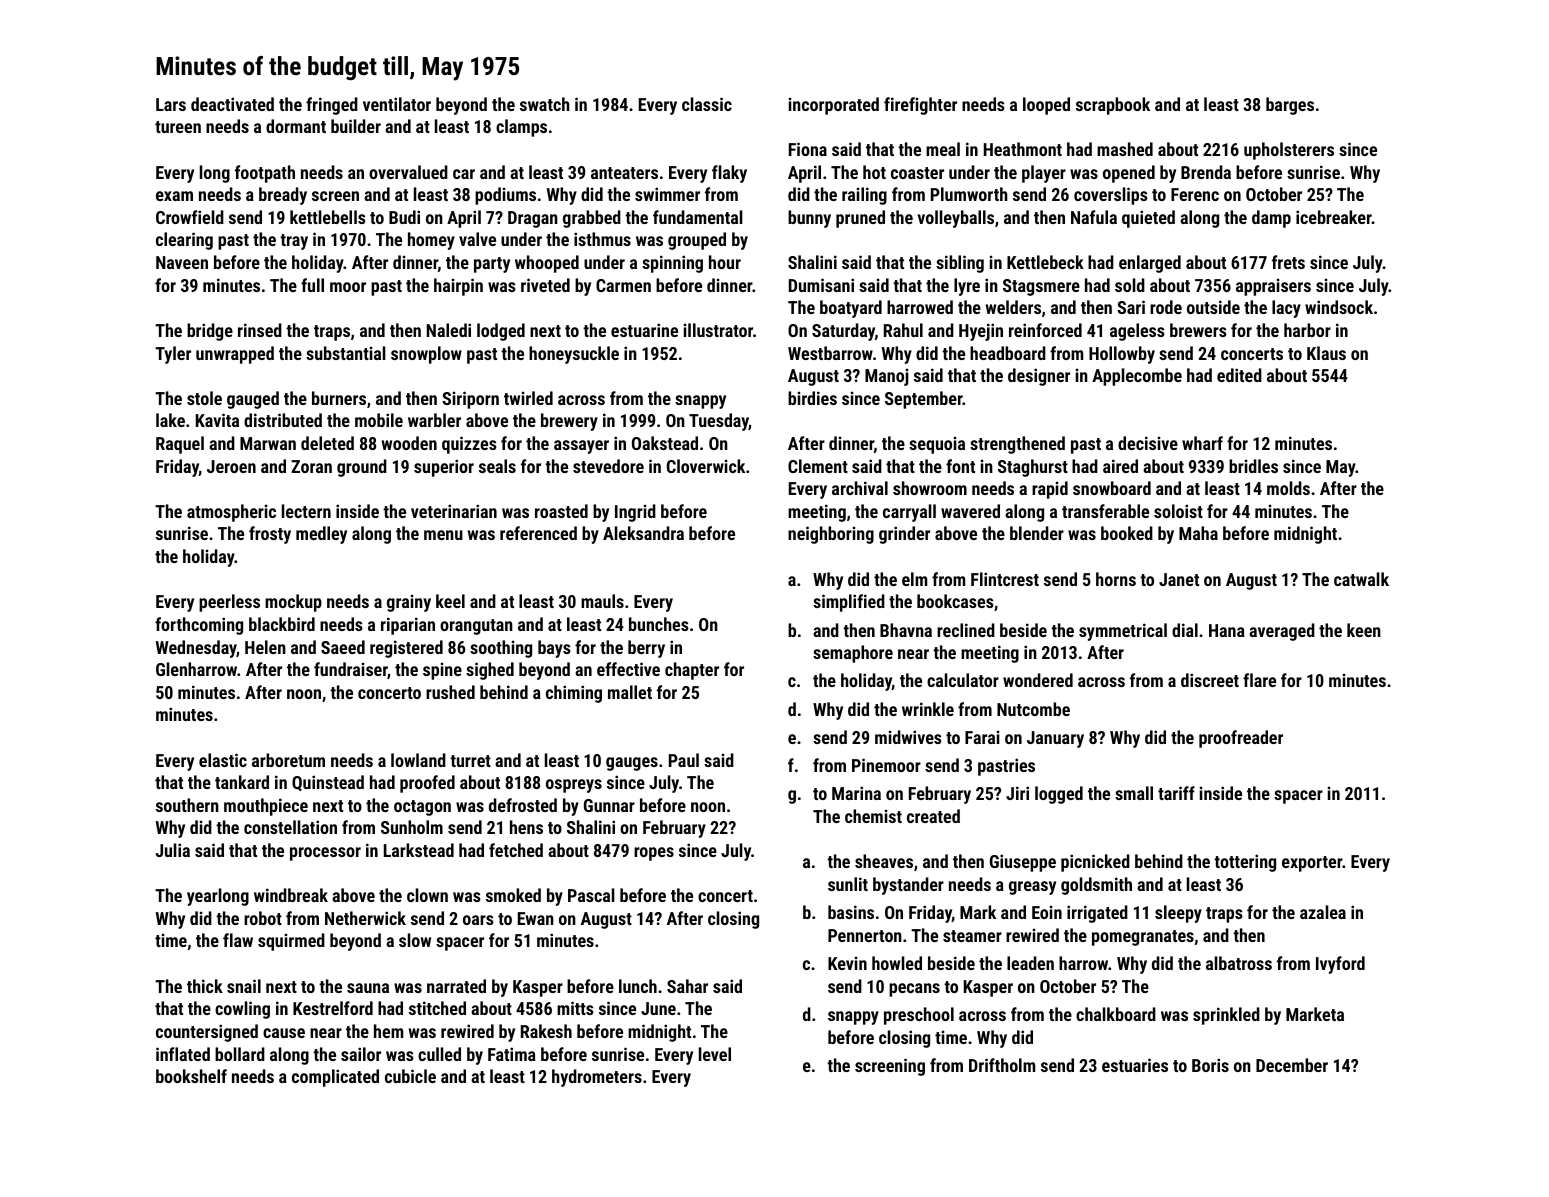 The height and width of the document is (1197, 1549). I want to click on classic, so click(707, 104).
